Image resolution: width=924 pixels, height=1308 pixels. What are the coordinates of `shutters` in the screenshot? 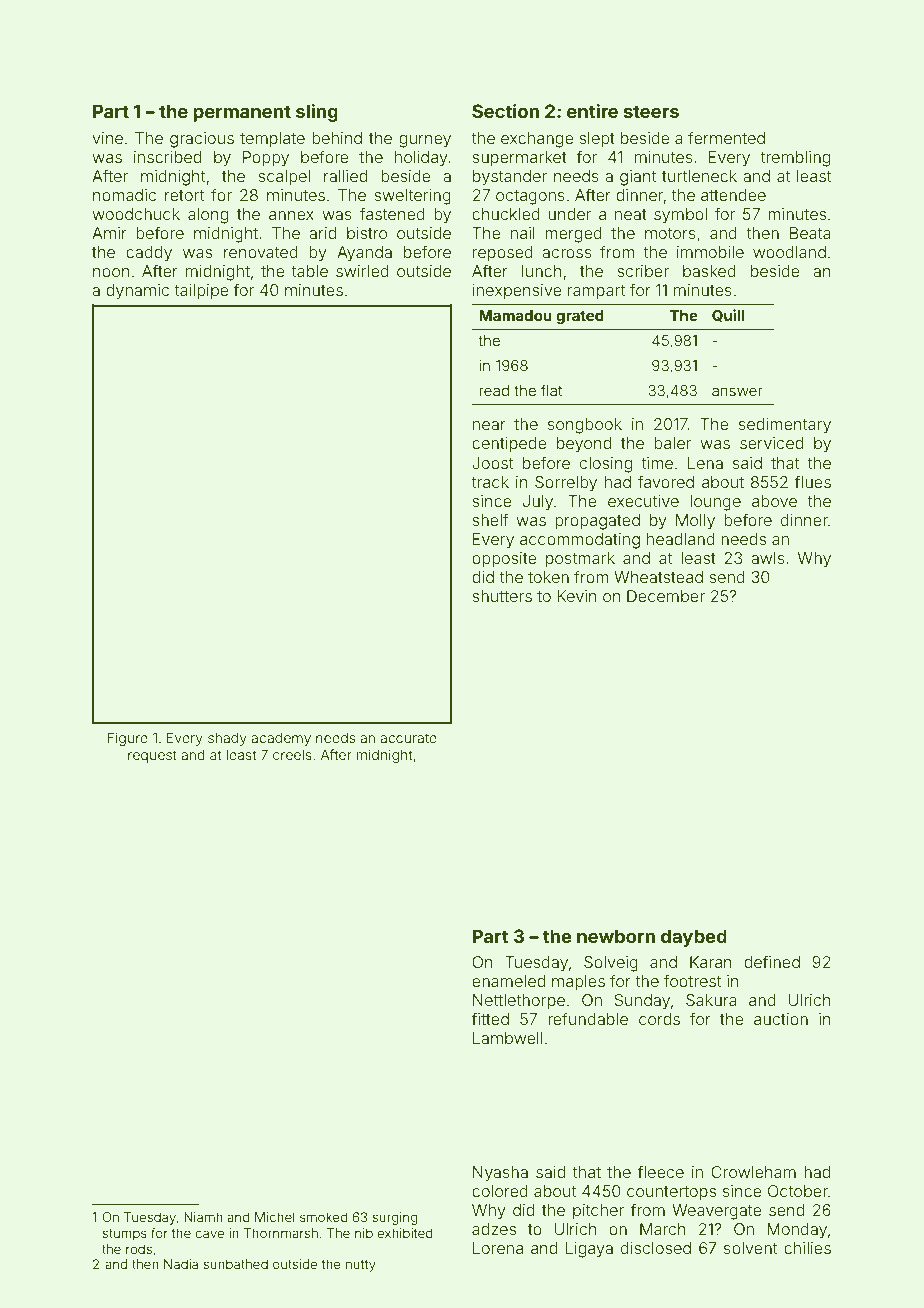 It's located at (502, 596).
